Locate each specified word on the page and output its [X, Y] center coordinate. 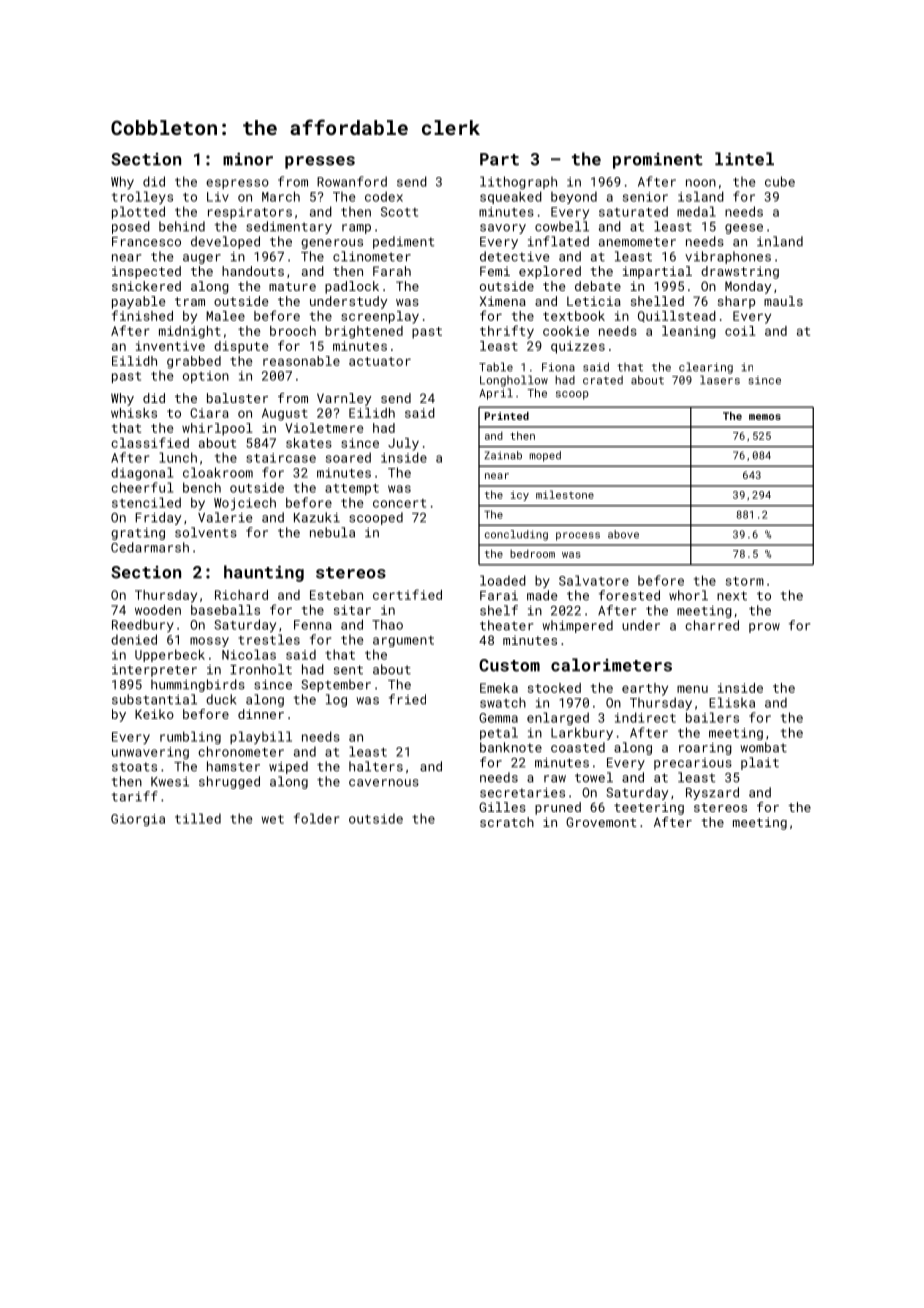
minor [248, 159]
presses [320, 162]
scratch [507, 822]
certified [407, 594]
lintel [744, 159]
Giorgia [138, 820]
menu [692, 689]
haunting [264, 573]
